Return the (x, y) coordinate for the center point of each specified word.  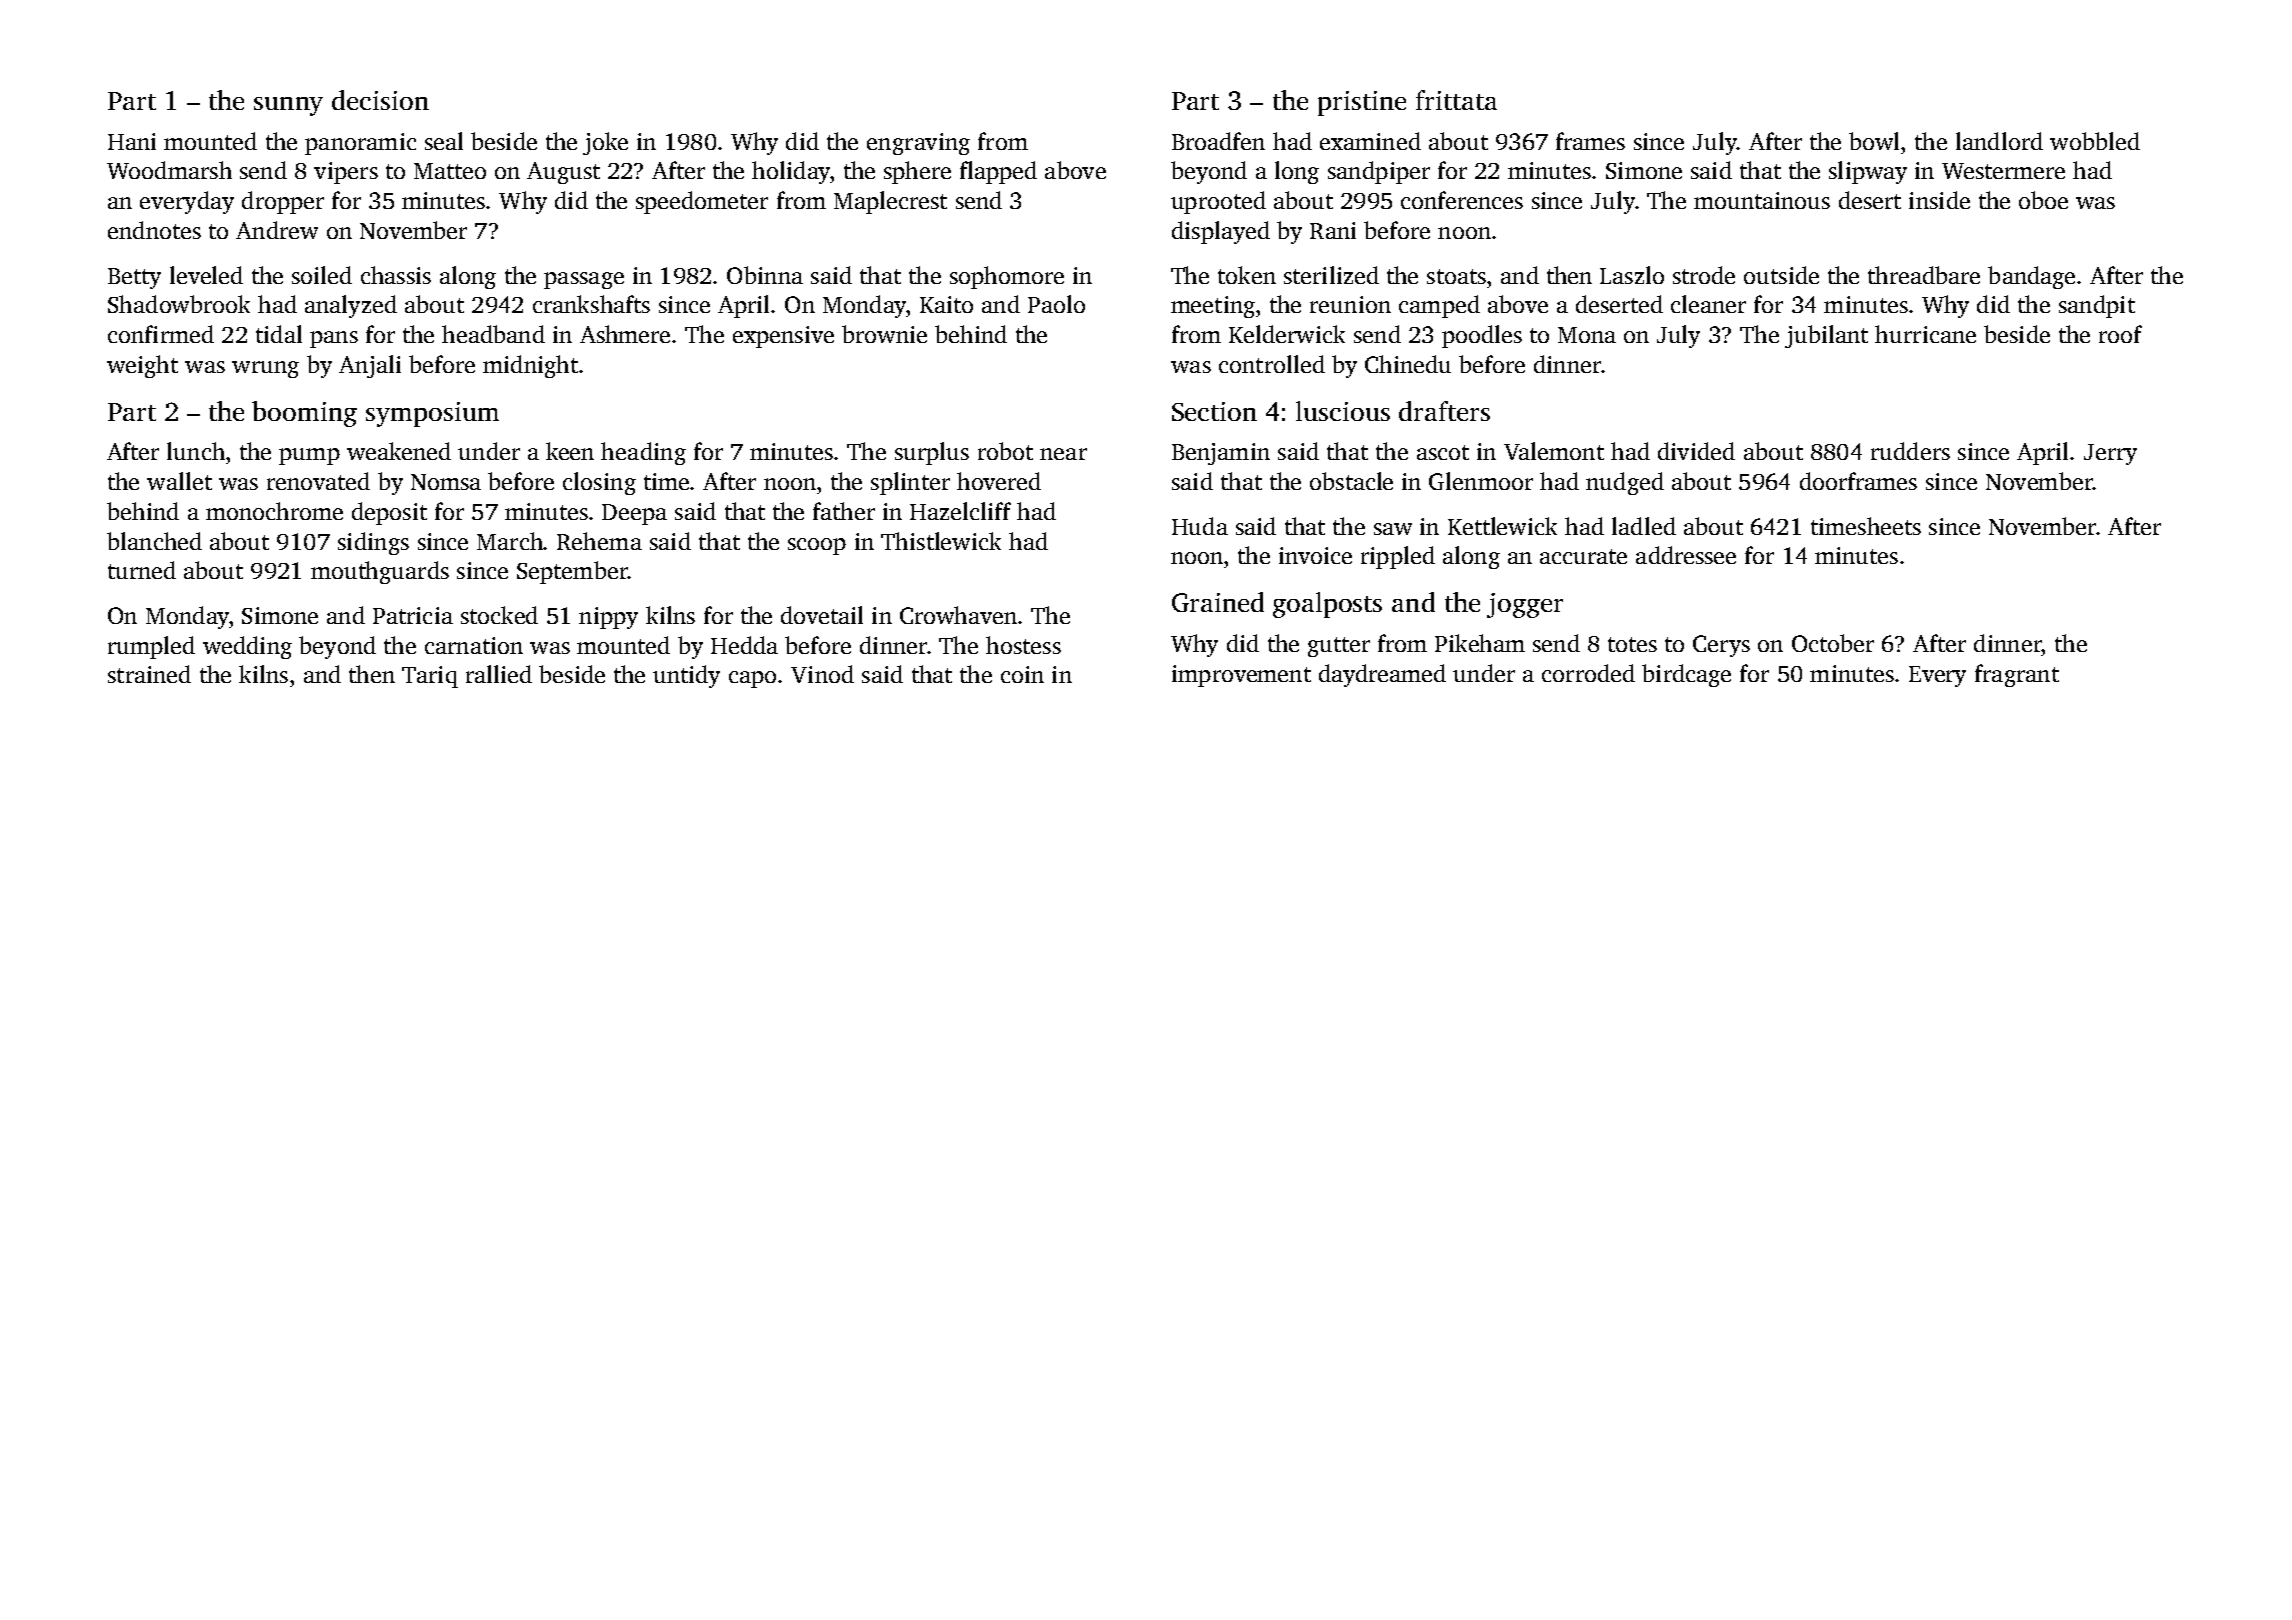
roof (2120, 334)
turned (142, 570)
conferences (1462, 200)
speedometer (702, 202)
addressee (1686, 555)
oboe (2043, 200)
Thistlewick (941, 541)
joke (605, 143)
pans (334, 339)
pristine (1362, 103)
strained (149, 674)
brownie (884, 334)
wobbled (2095, 141)
